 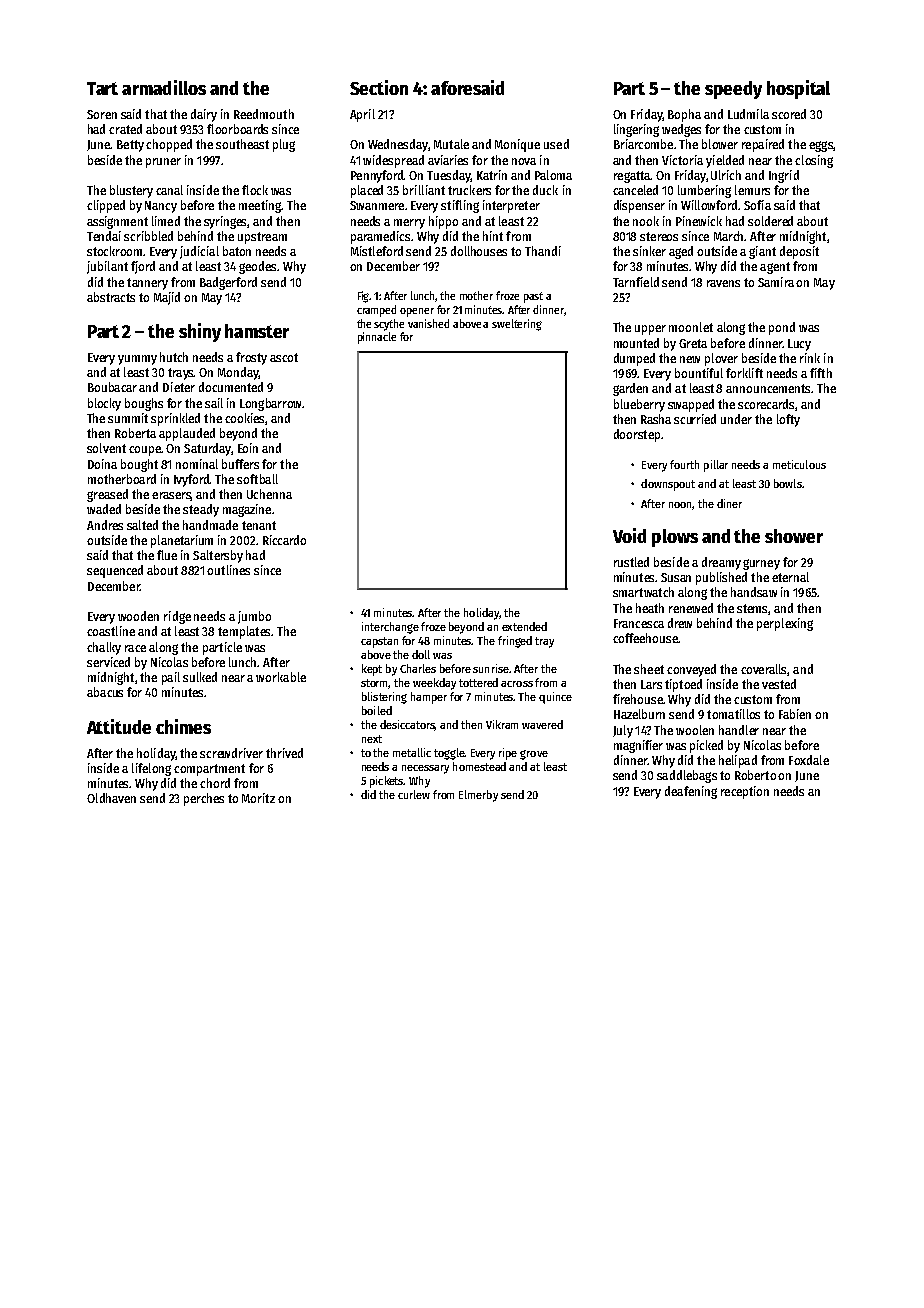 I want to click on hospital, so click(x=798, y=89).
